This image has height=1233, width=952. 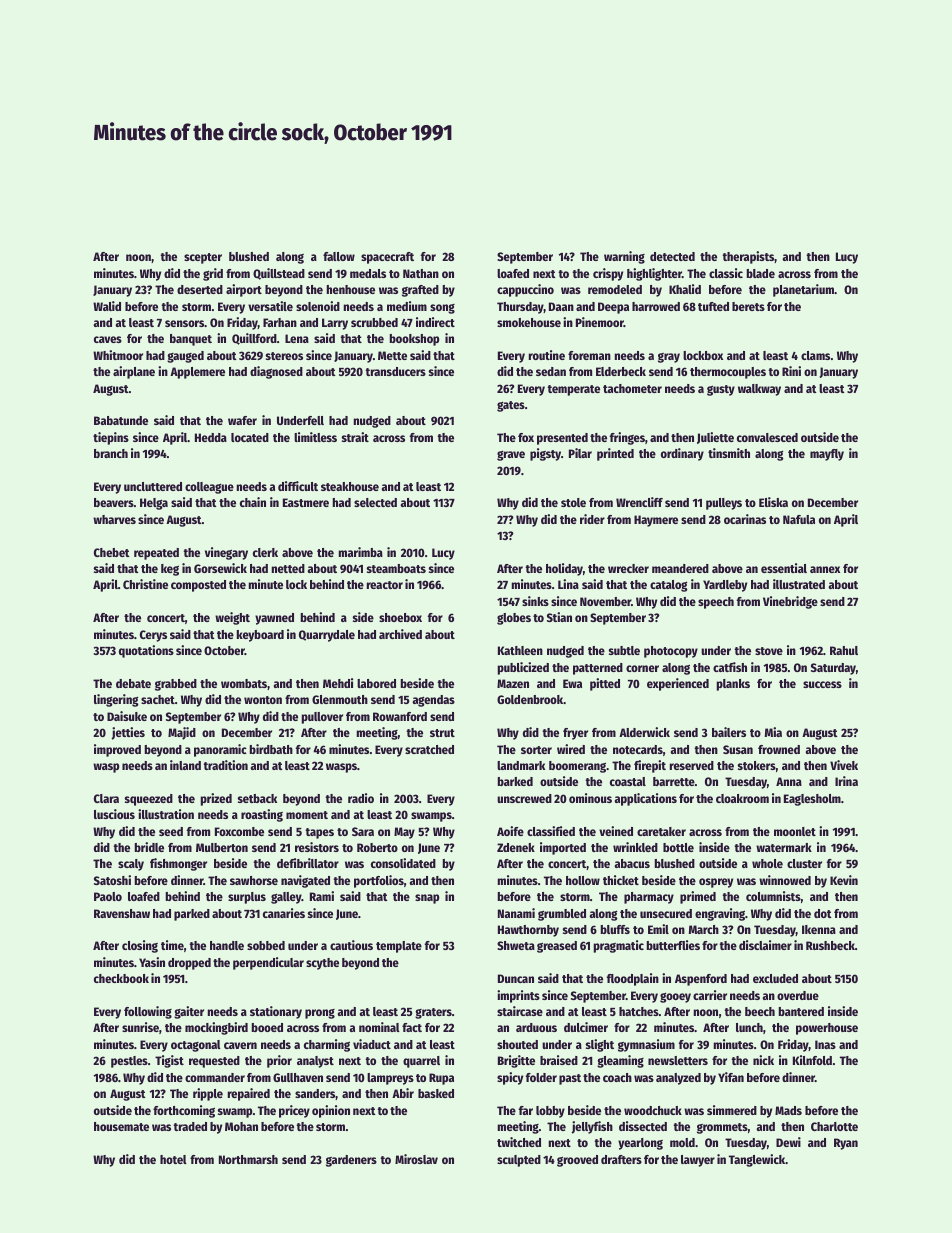 What do you see at coordinates (844, 880) in the image?
I see `Kevin` at bounding box center [844, 880].
